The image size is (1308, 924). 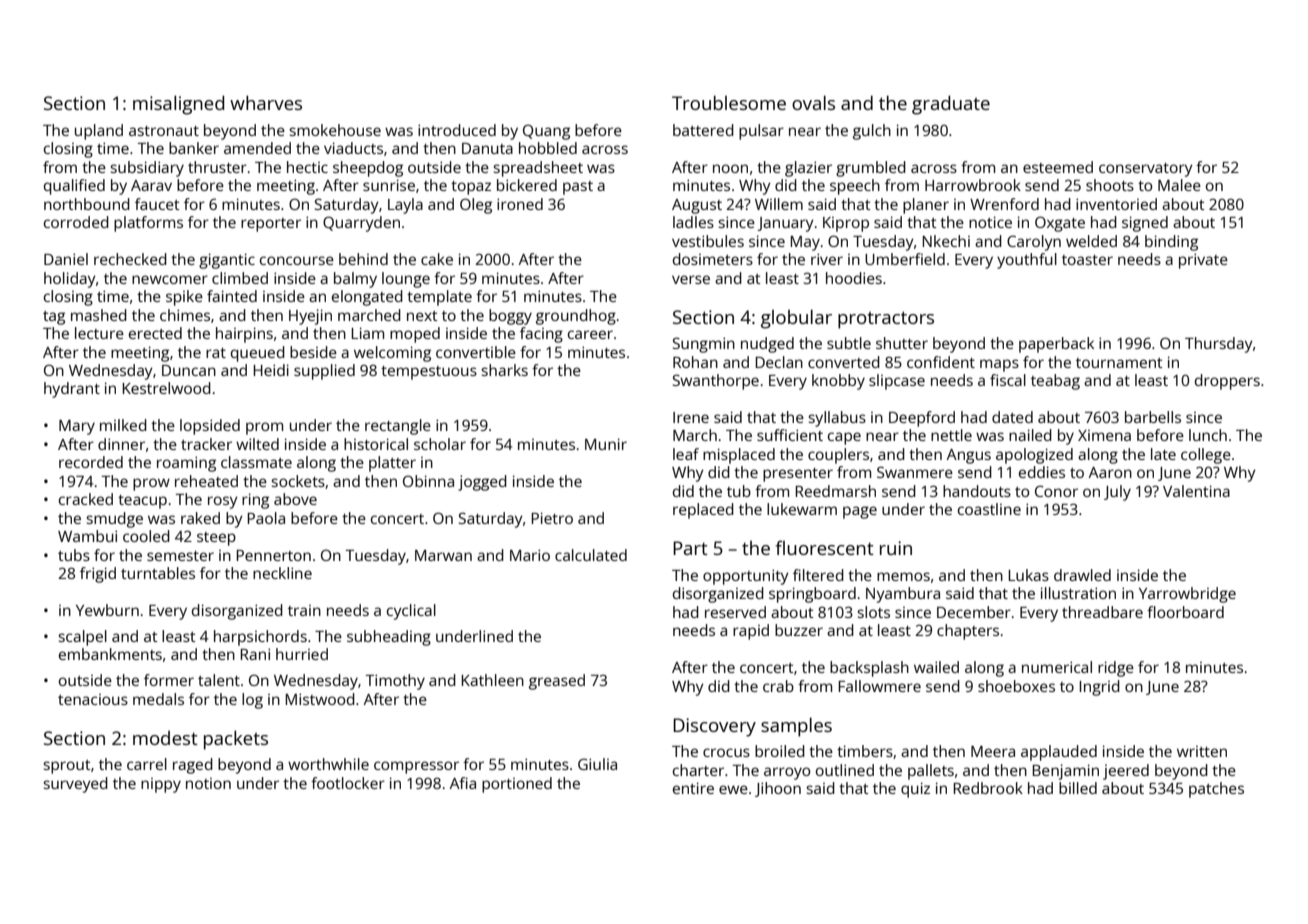 What do you see at coordinates (161, 785) in the screenshot?
I see `nippy` at bounding box center [161, 785].
